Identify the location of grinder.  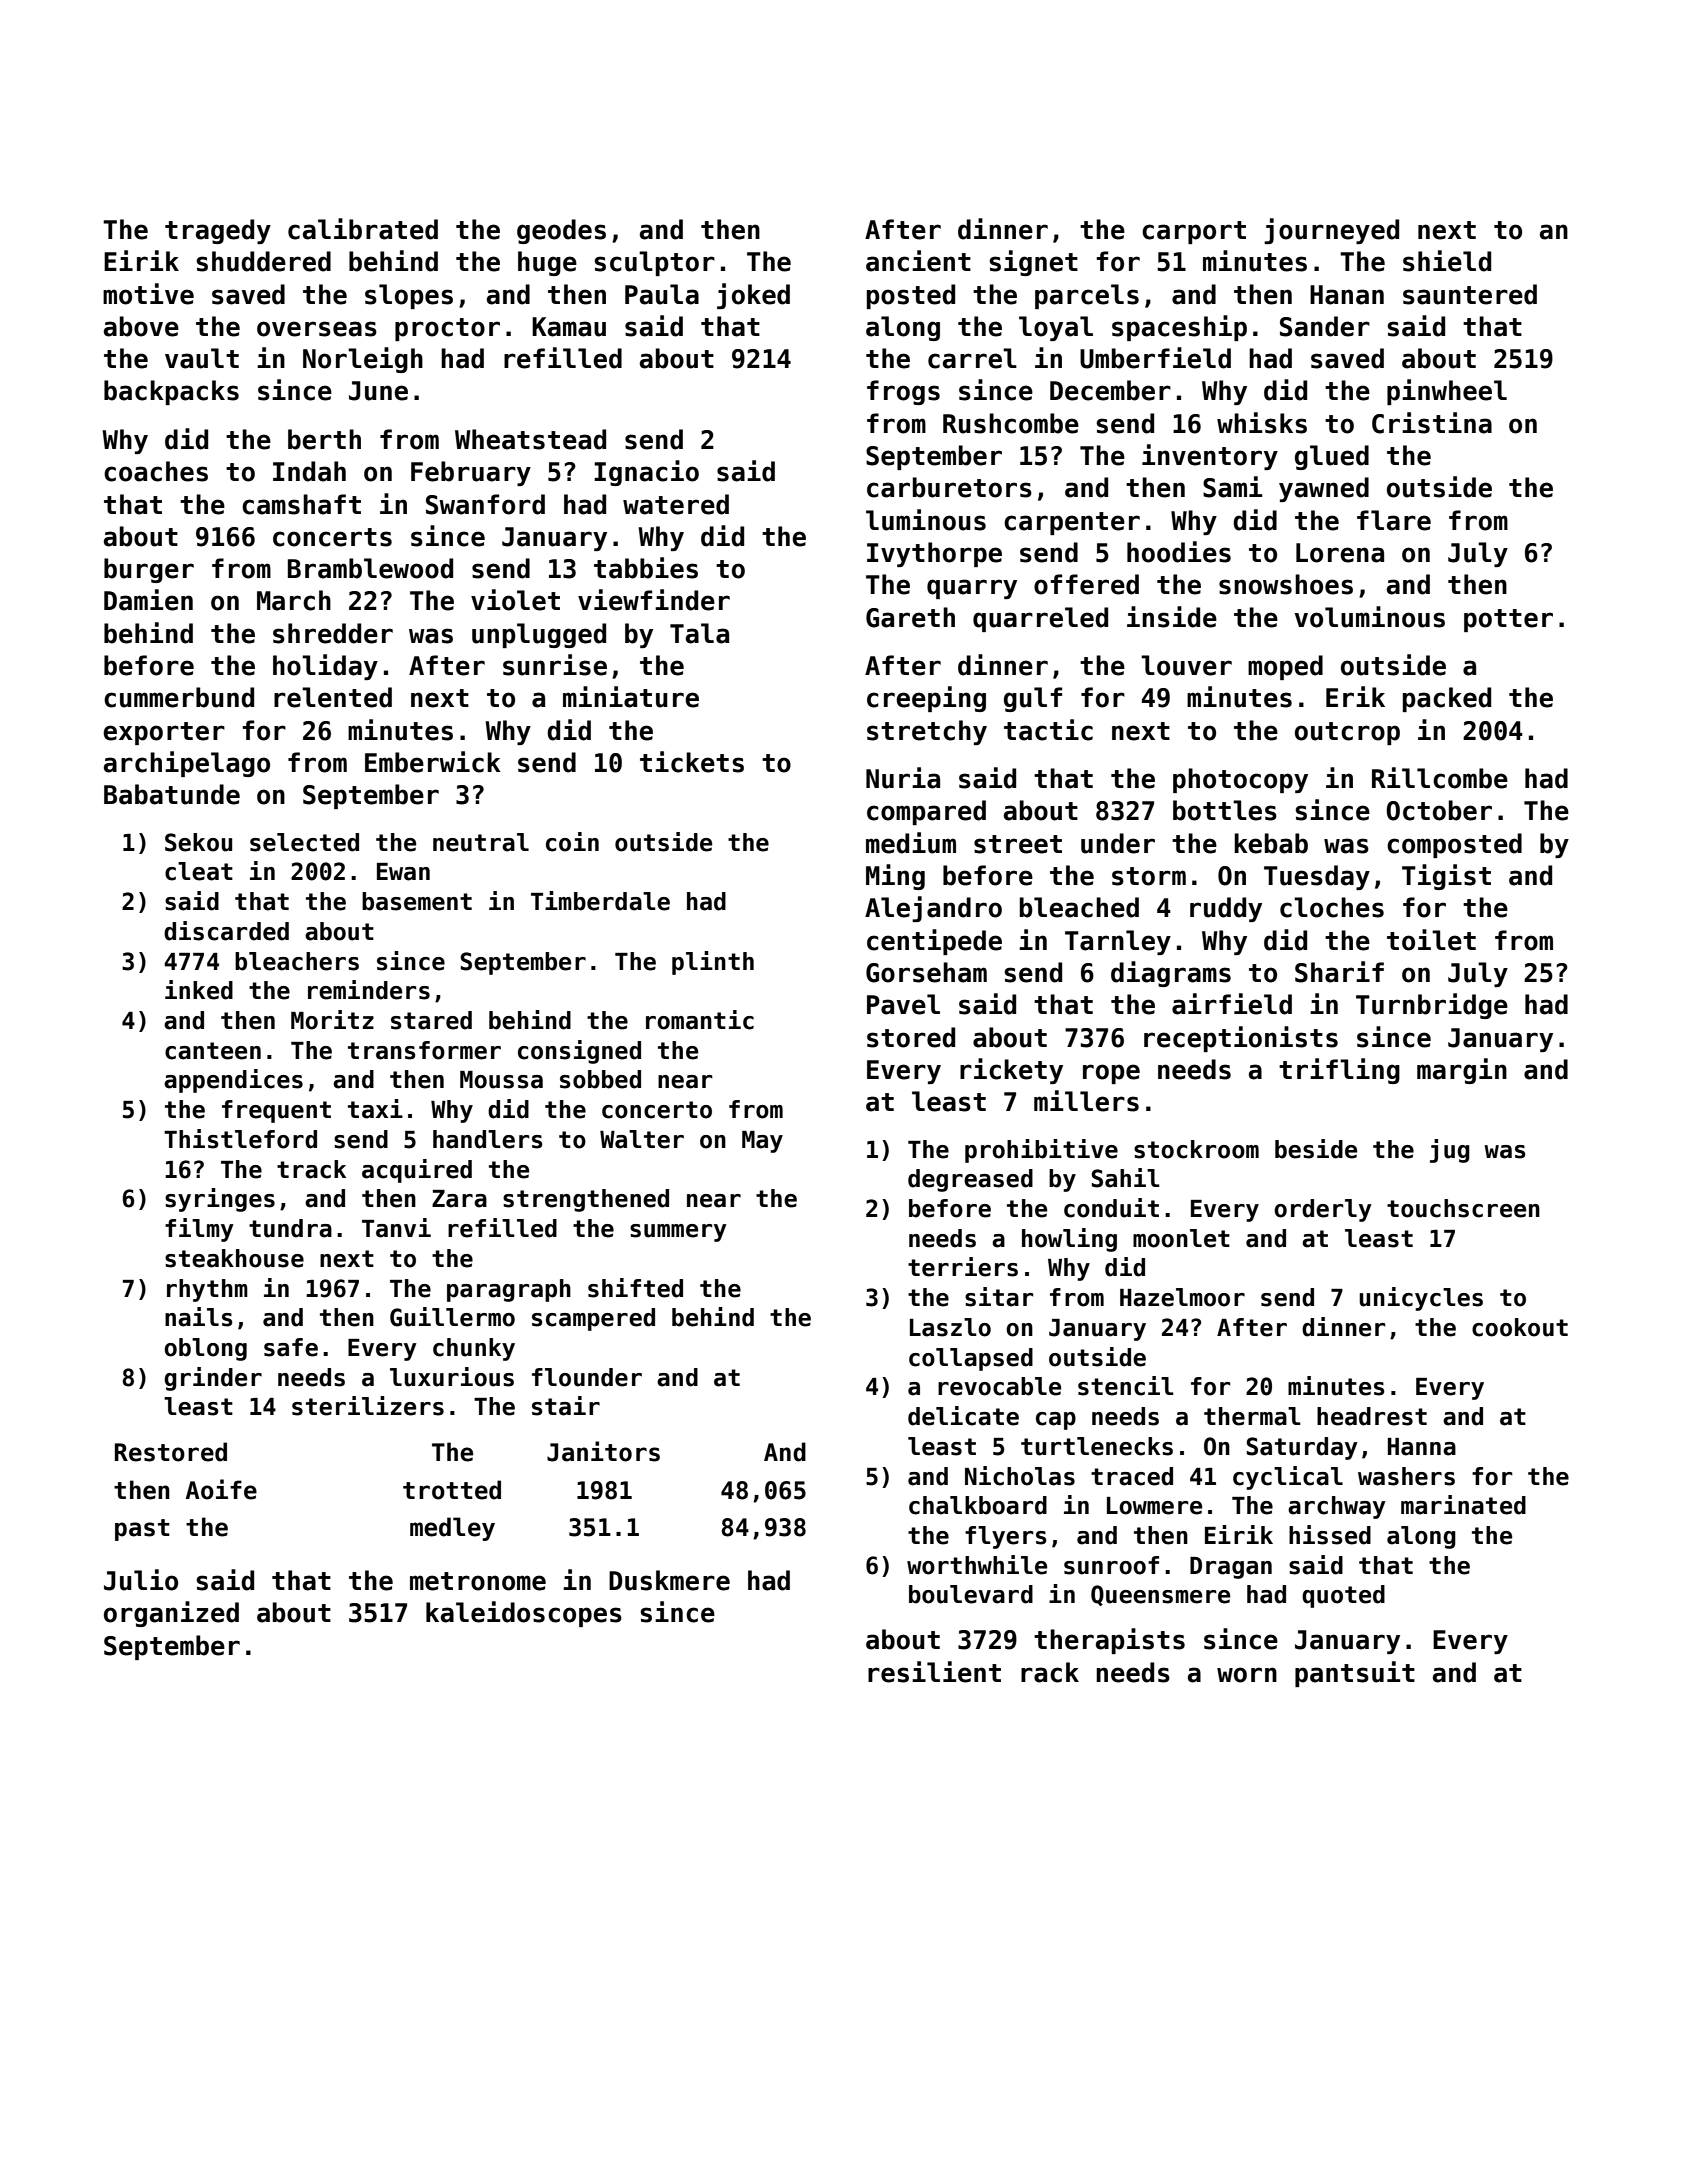
(213, 1379).
